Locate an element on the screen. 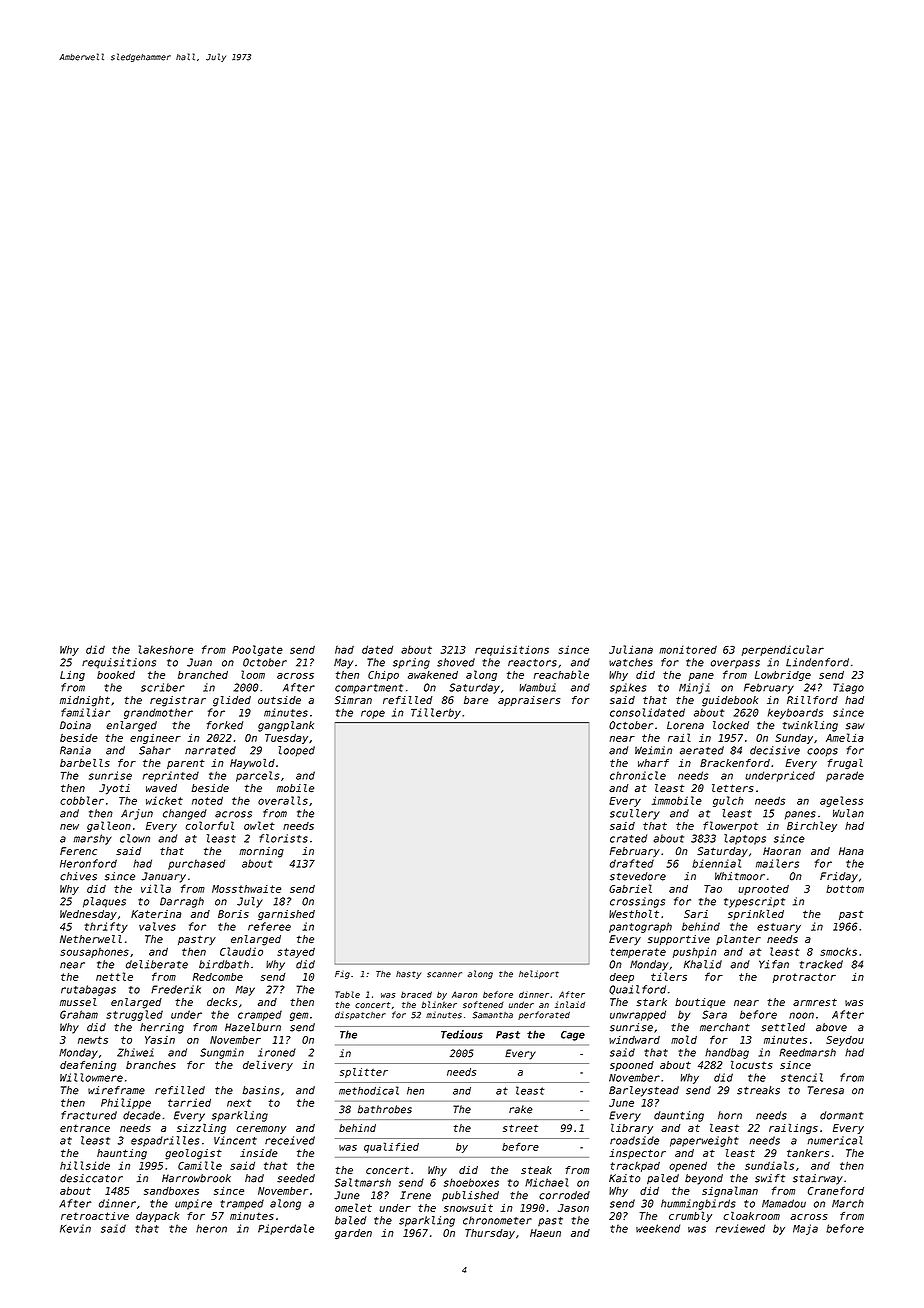  Thursday is located at coordinates (490, 1234).
